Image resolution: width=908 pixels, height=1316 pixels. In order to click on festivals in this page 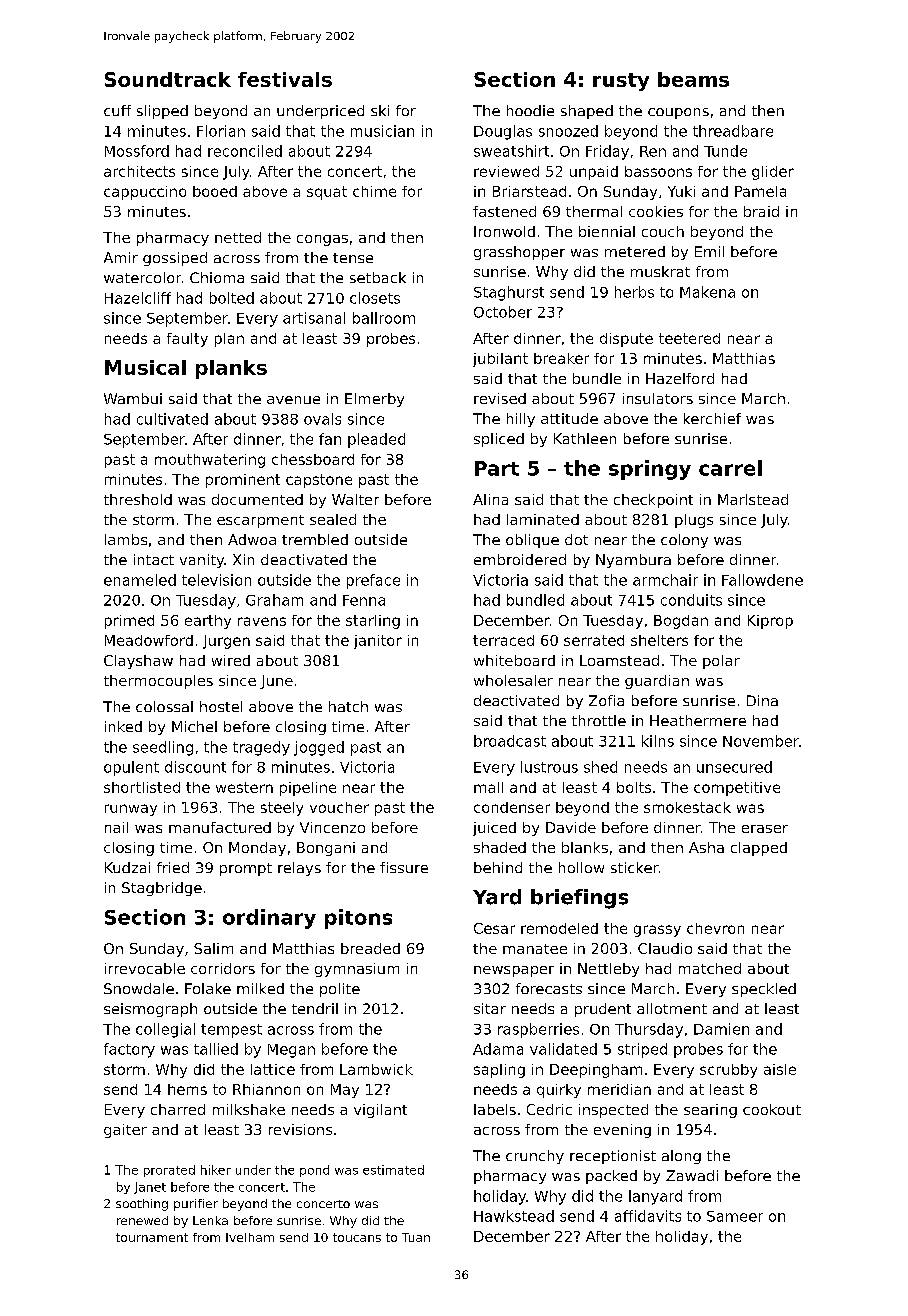, I will do `click(285, 79)`.
